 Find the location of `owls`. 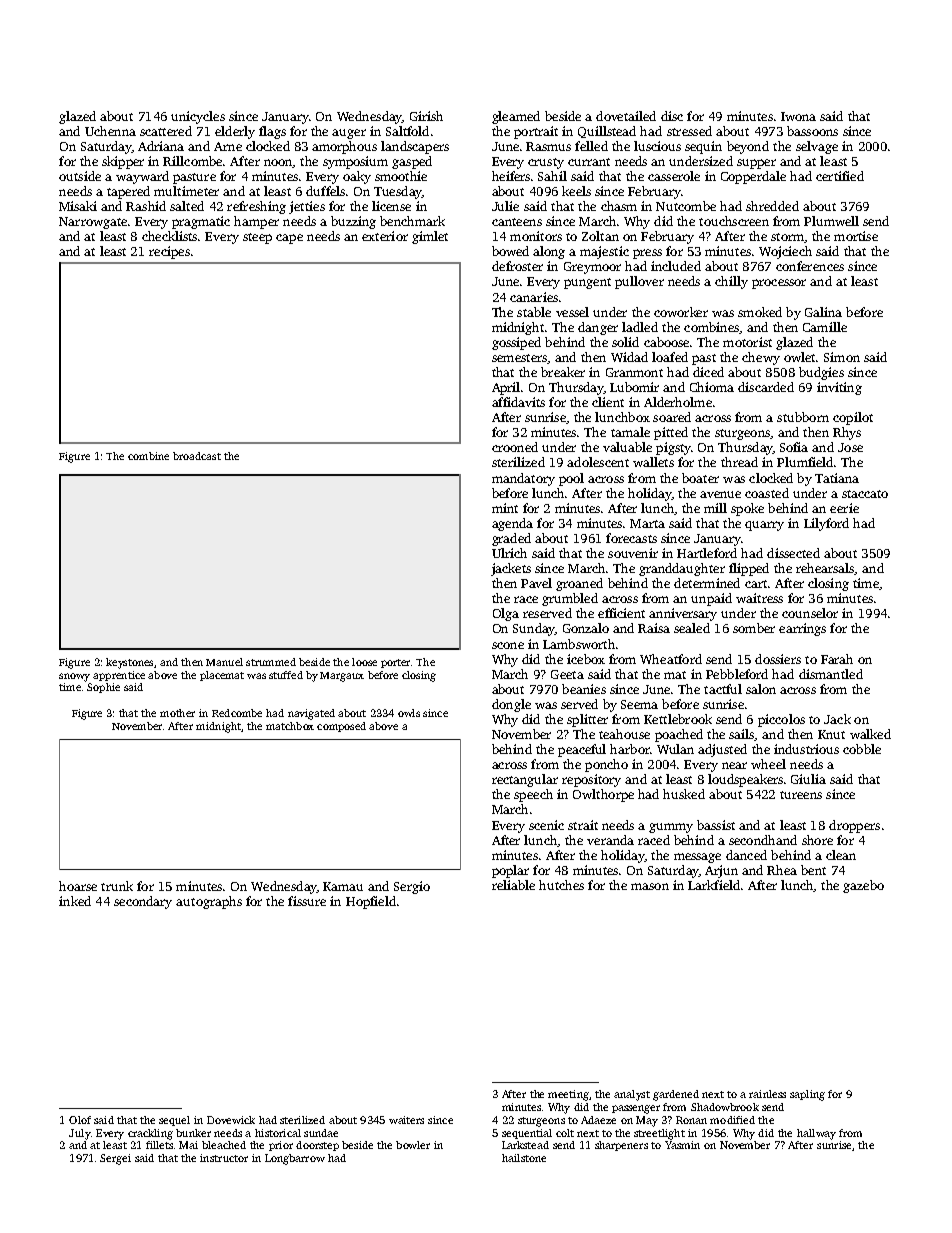

owls is located at coordinates (409, 713).
